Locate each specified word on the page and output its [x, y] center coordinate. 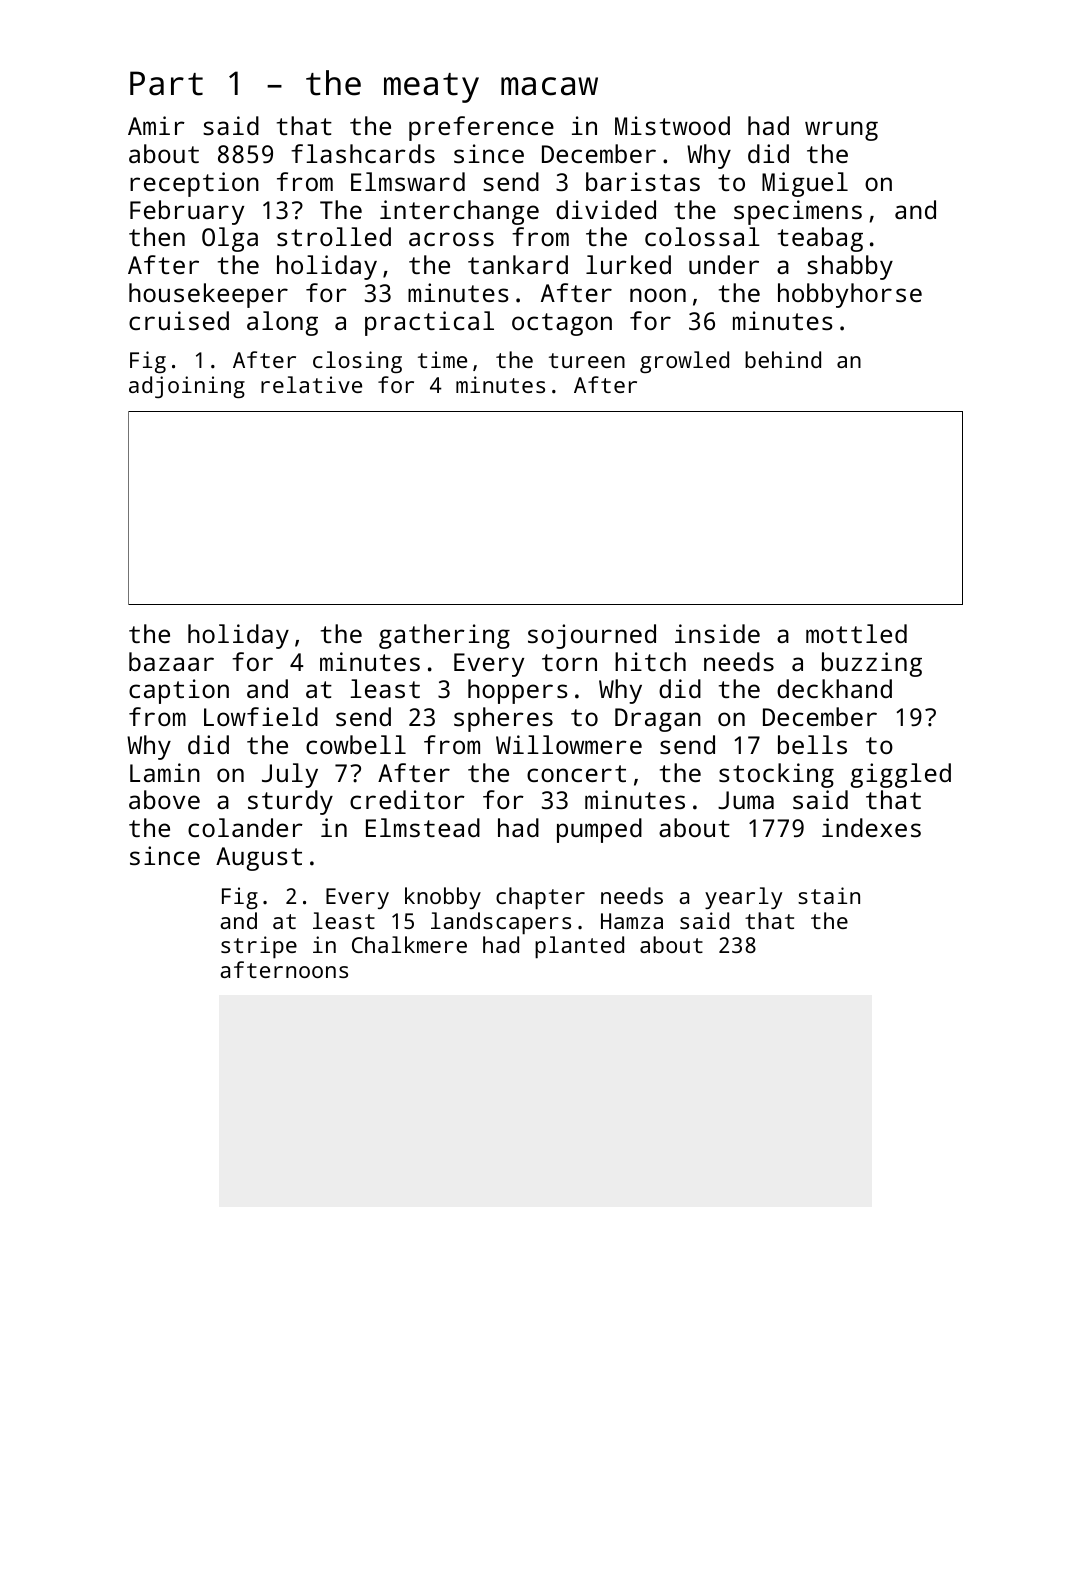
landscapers [501, 923]
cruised [179, 320]
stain [829, 895]
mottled [856, 633]
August [259, 859]
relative [311, 384]
